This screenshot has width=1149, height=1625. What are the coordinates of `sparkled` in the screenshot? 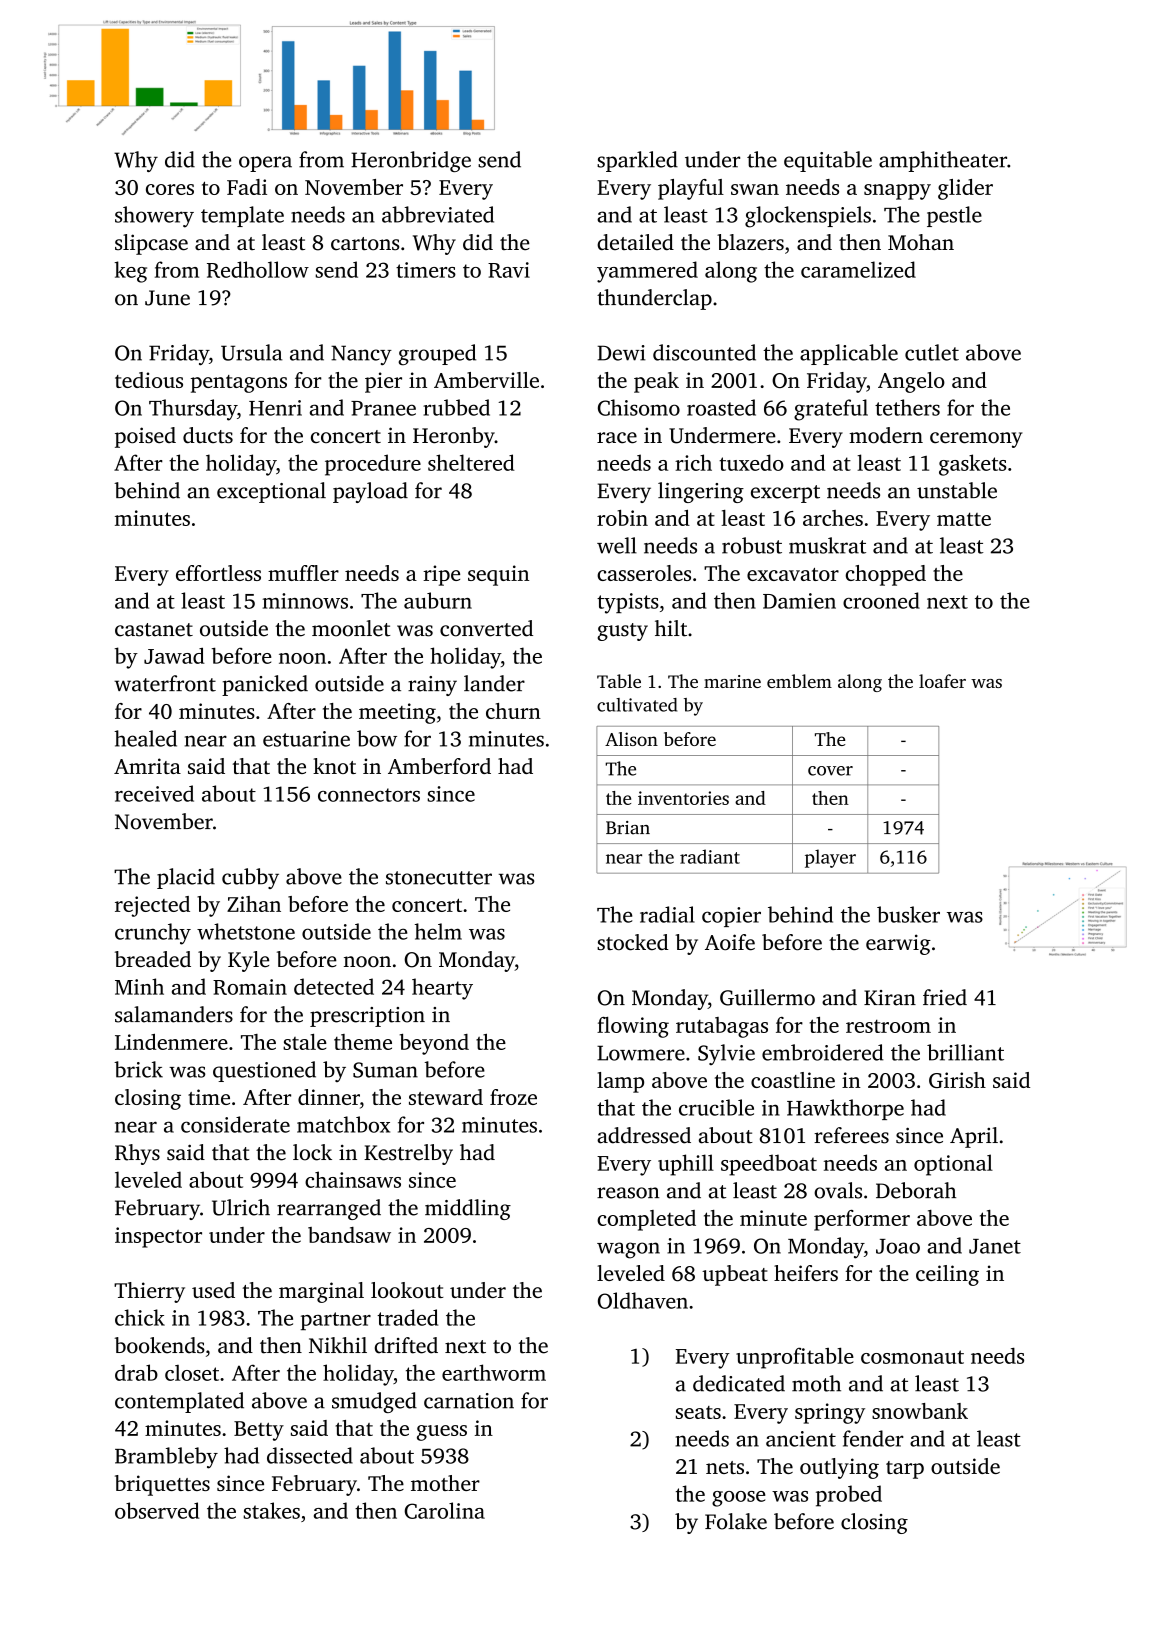 It's located at (637, 161).
